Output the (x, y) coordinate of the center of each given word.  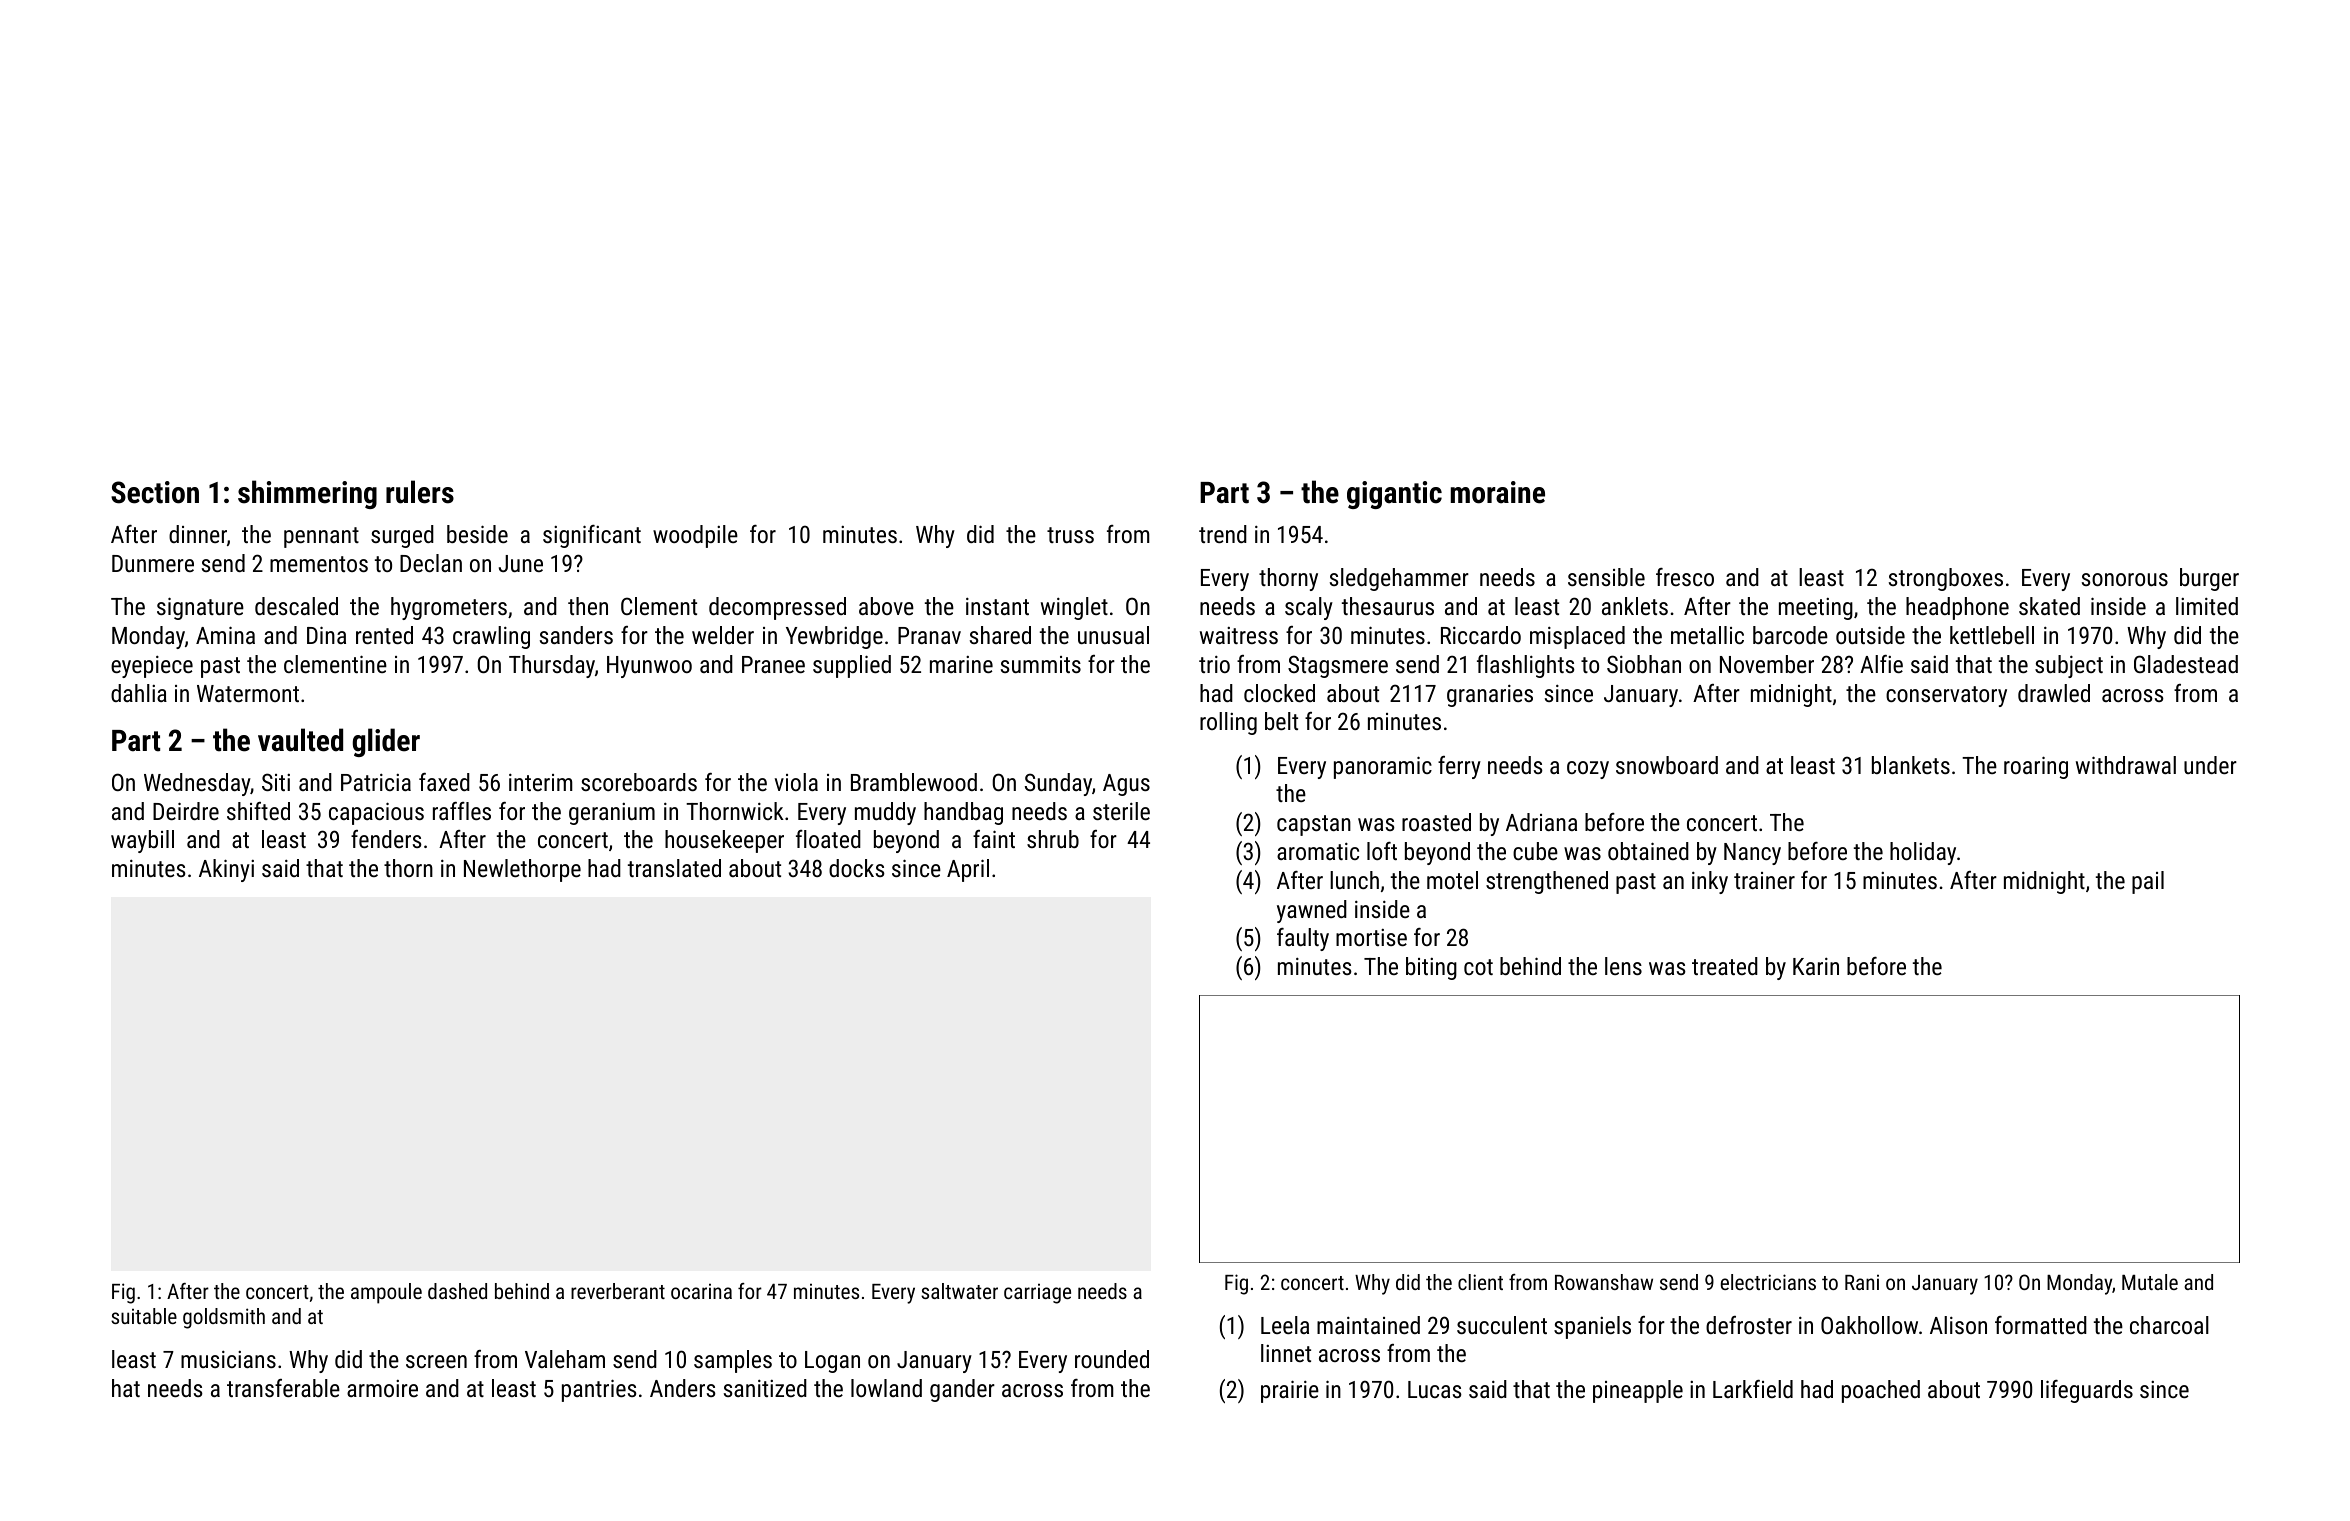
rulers (420, 492)
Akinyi (226, 870)
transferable (283, 1388)
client (1480, 1282)
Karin (1816, 966)
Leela (1285, 1325)
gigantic (1394, 495)
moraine (1498, 492)
